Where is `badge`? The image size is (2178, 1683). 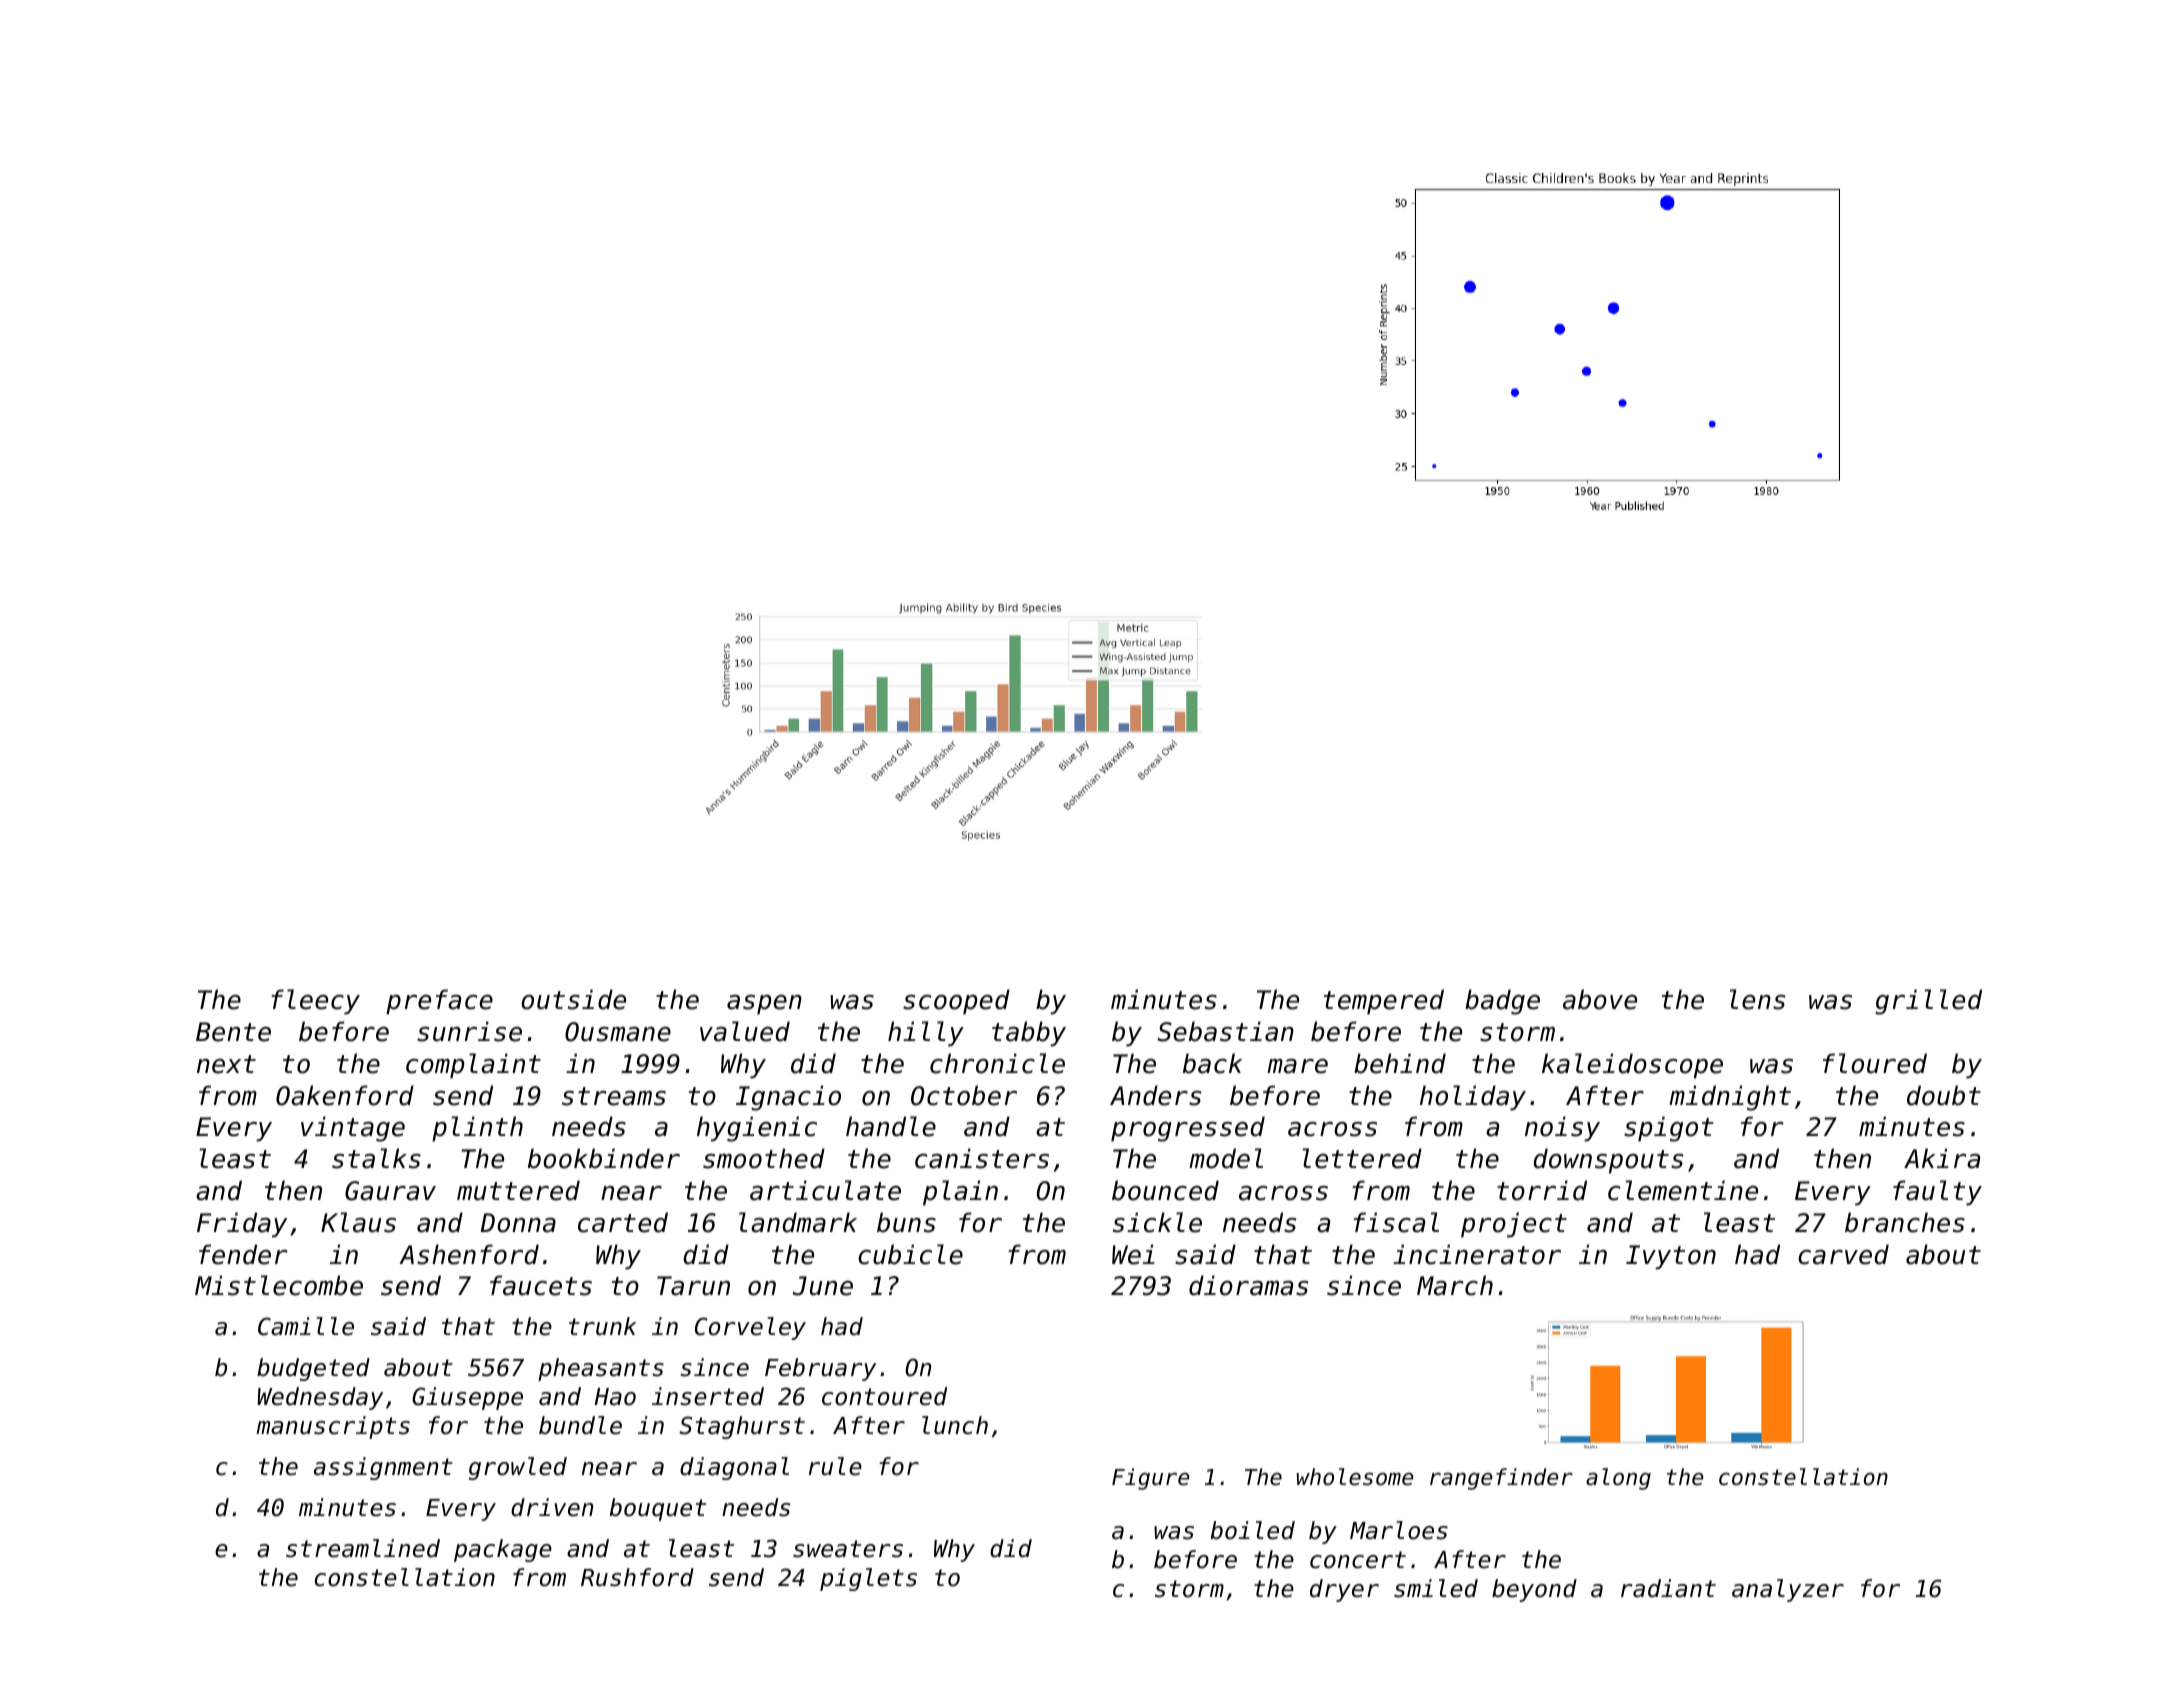 badge is located at coordinates (1502, 1002).
